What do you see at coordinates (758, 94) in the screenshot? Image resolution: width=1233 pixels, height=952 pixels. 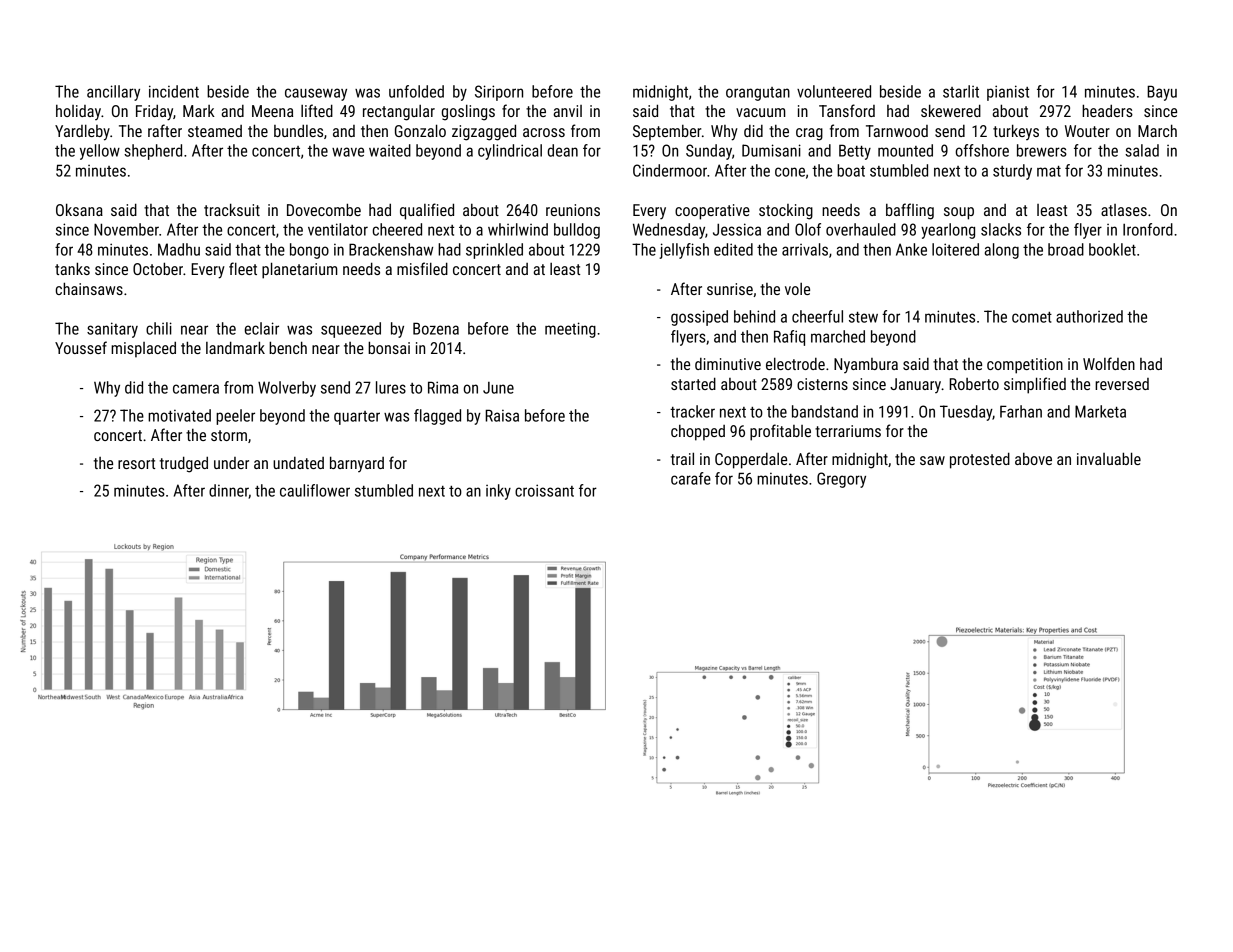 I see `orangutan` at bounding box center [758, 94].
